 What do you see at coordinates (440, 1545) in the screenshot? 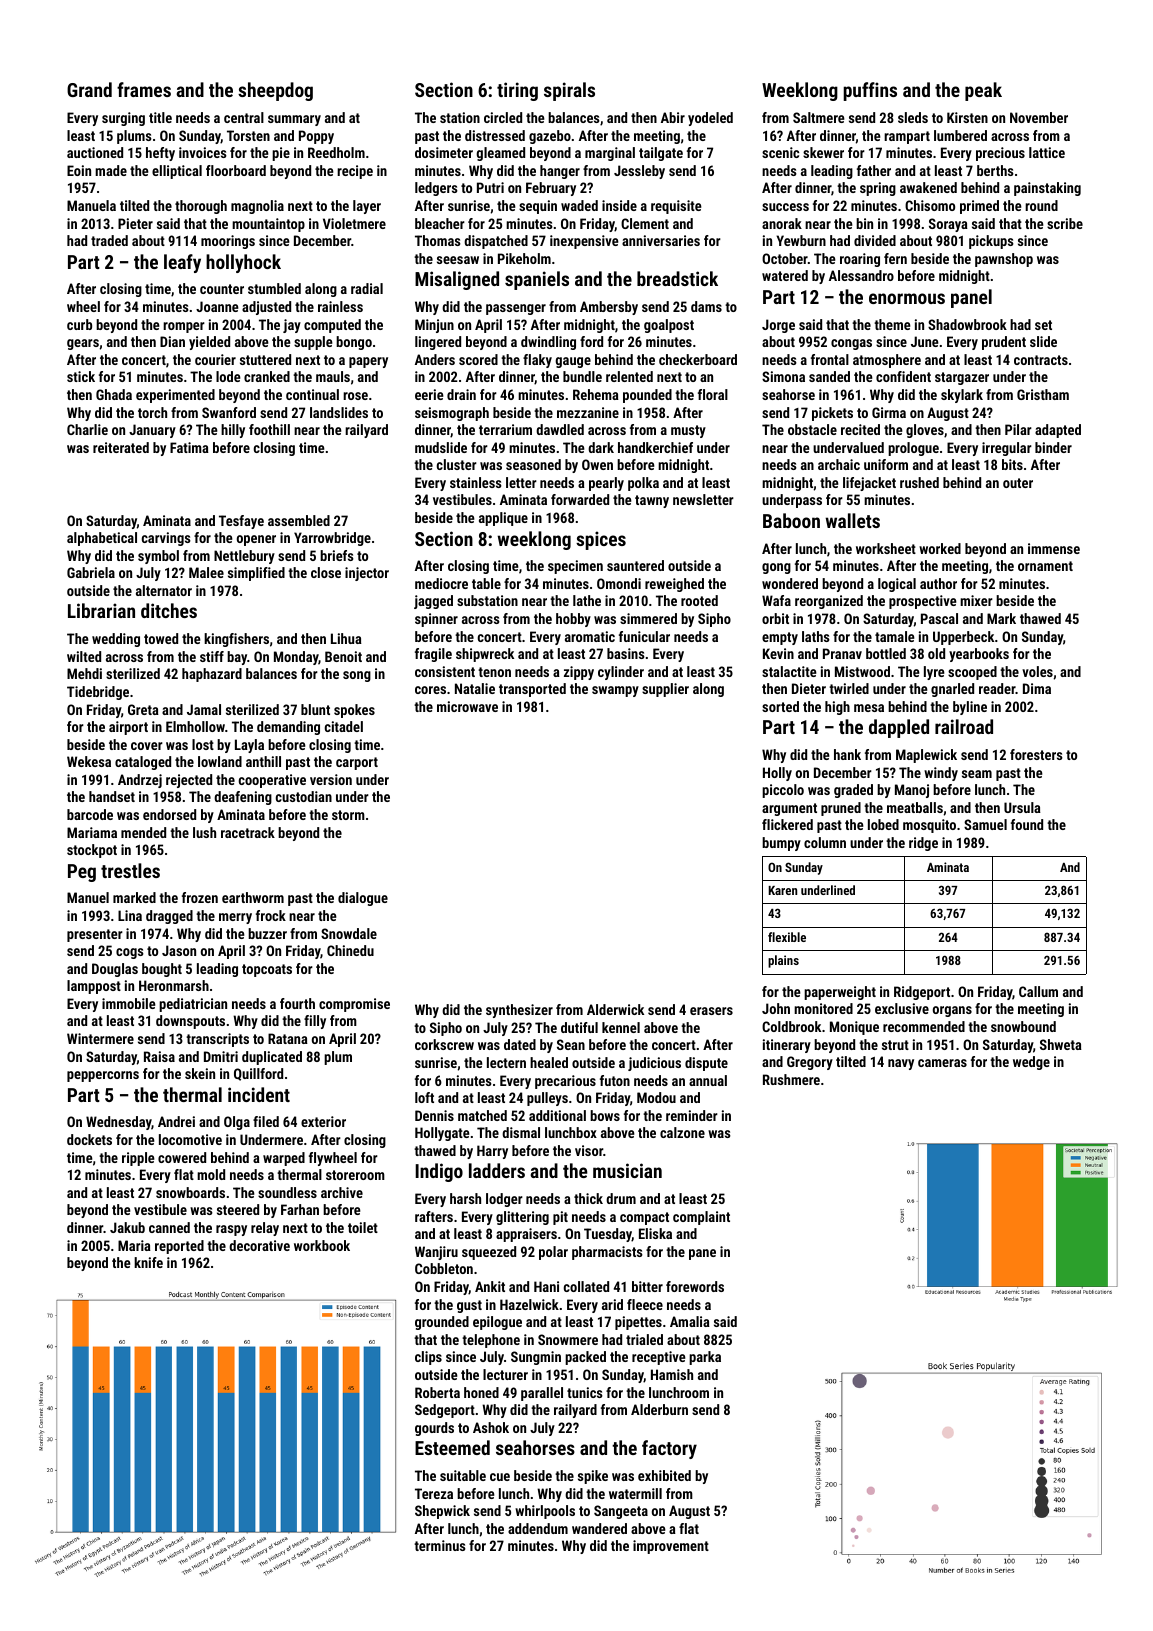
I see `terminus` at bounding box center [440, 1545].
